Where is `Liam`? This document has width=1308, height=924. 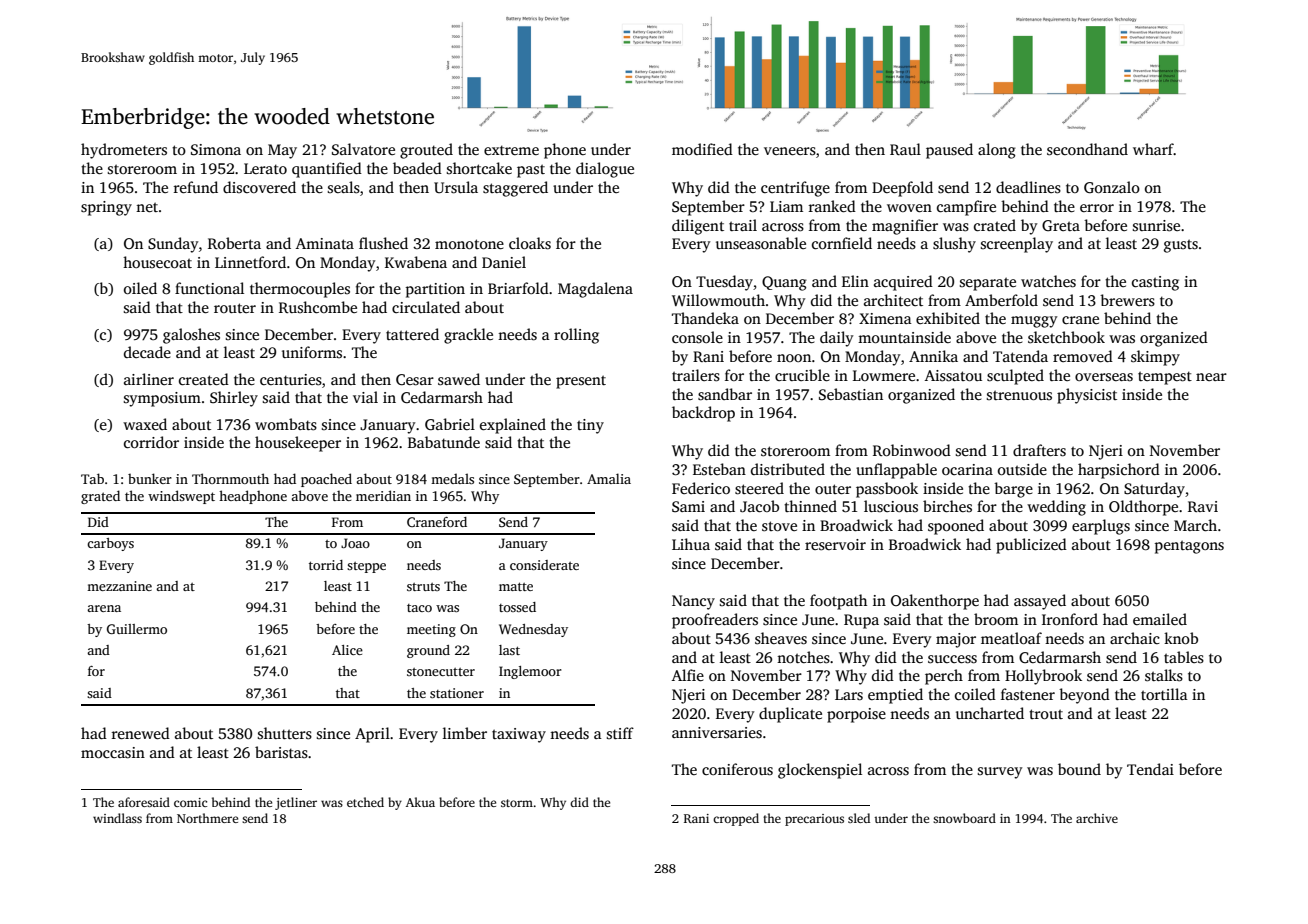
Liam is located at coordinates (786, 206).
